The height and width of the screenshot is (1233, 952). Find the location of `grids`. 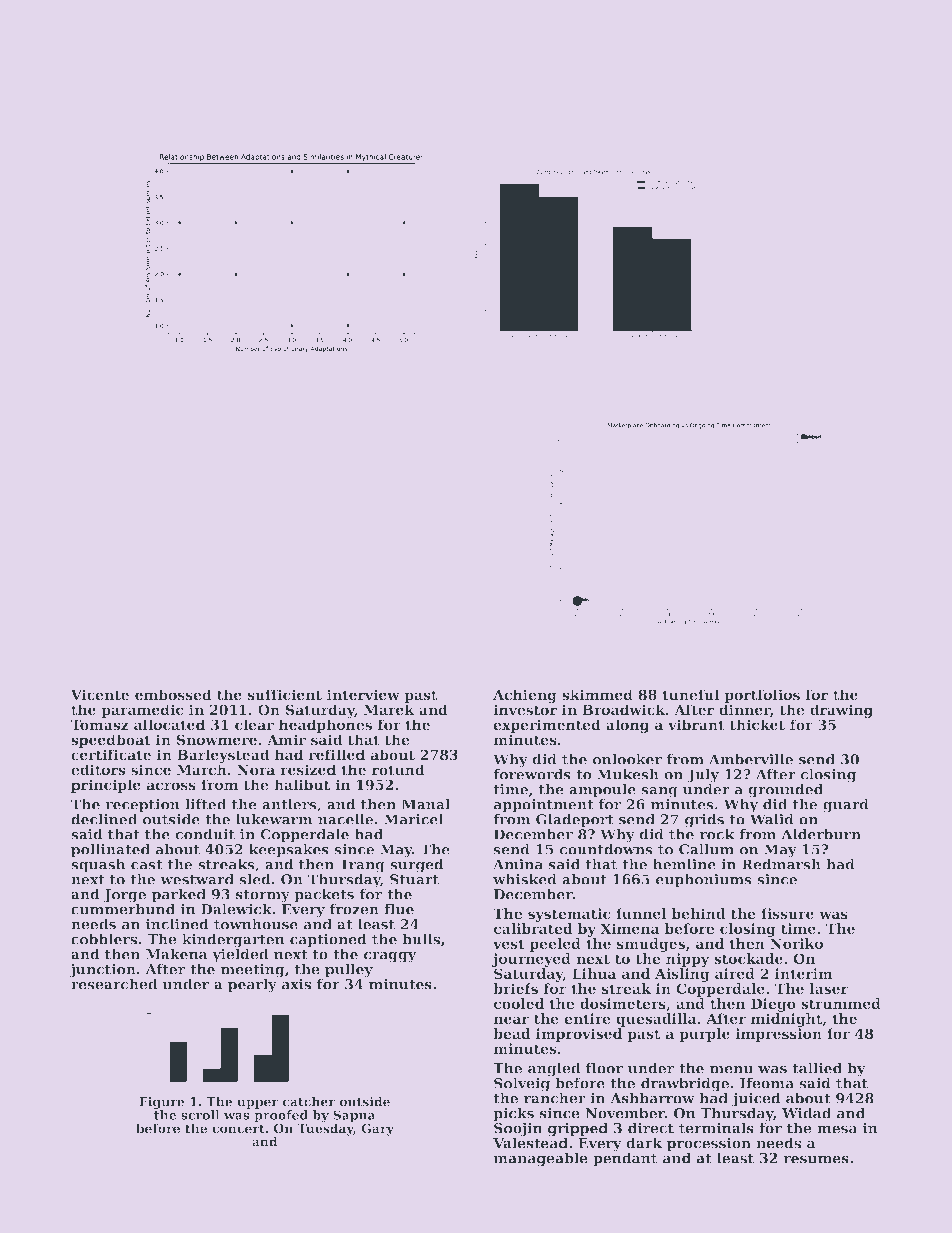

grids is located at coordinates (704, 821).
